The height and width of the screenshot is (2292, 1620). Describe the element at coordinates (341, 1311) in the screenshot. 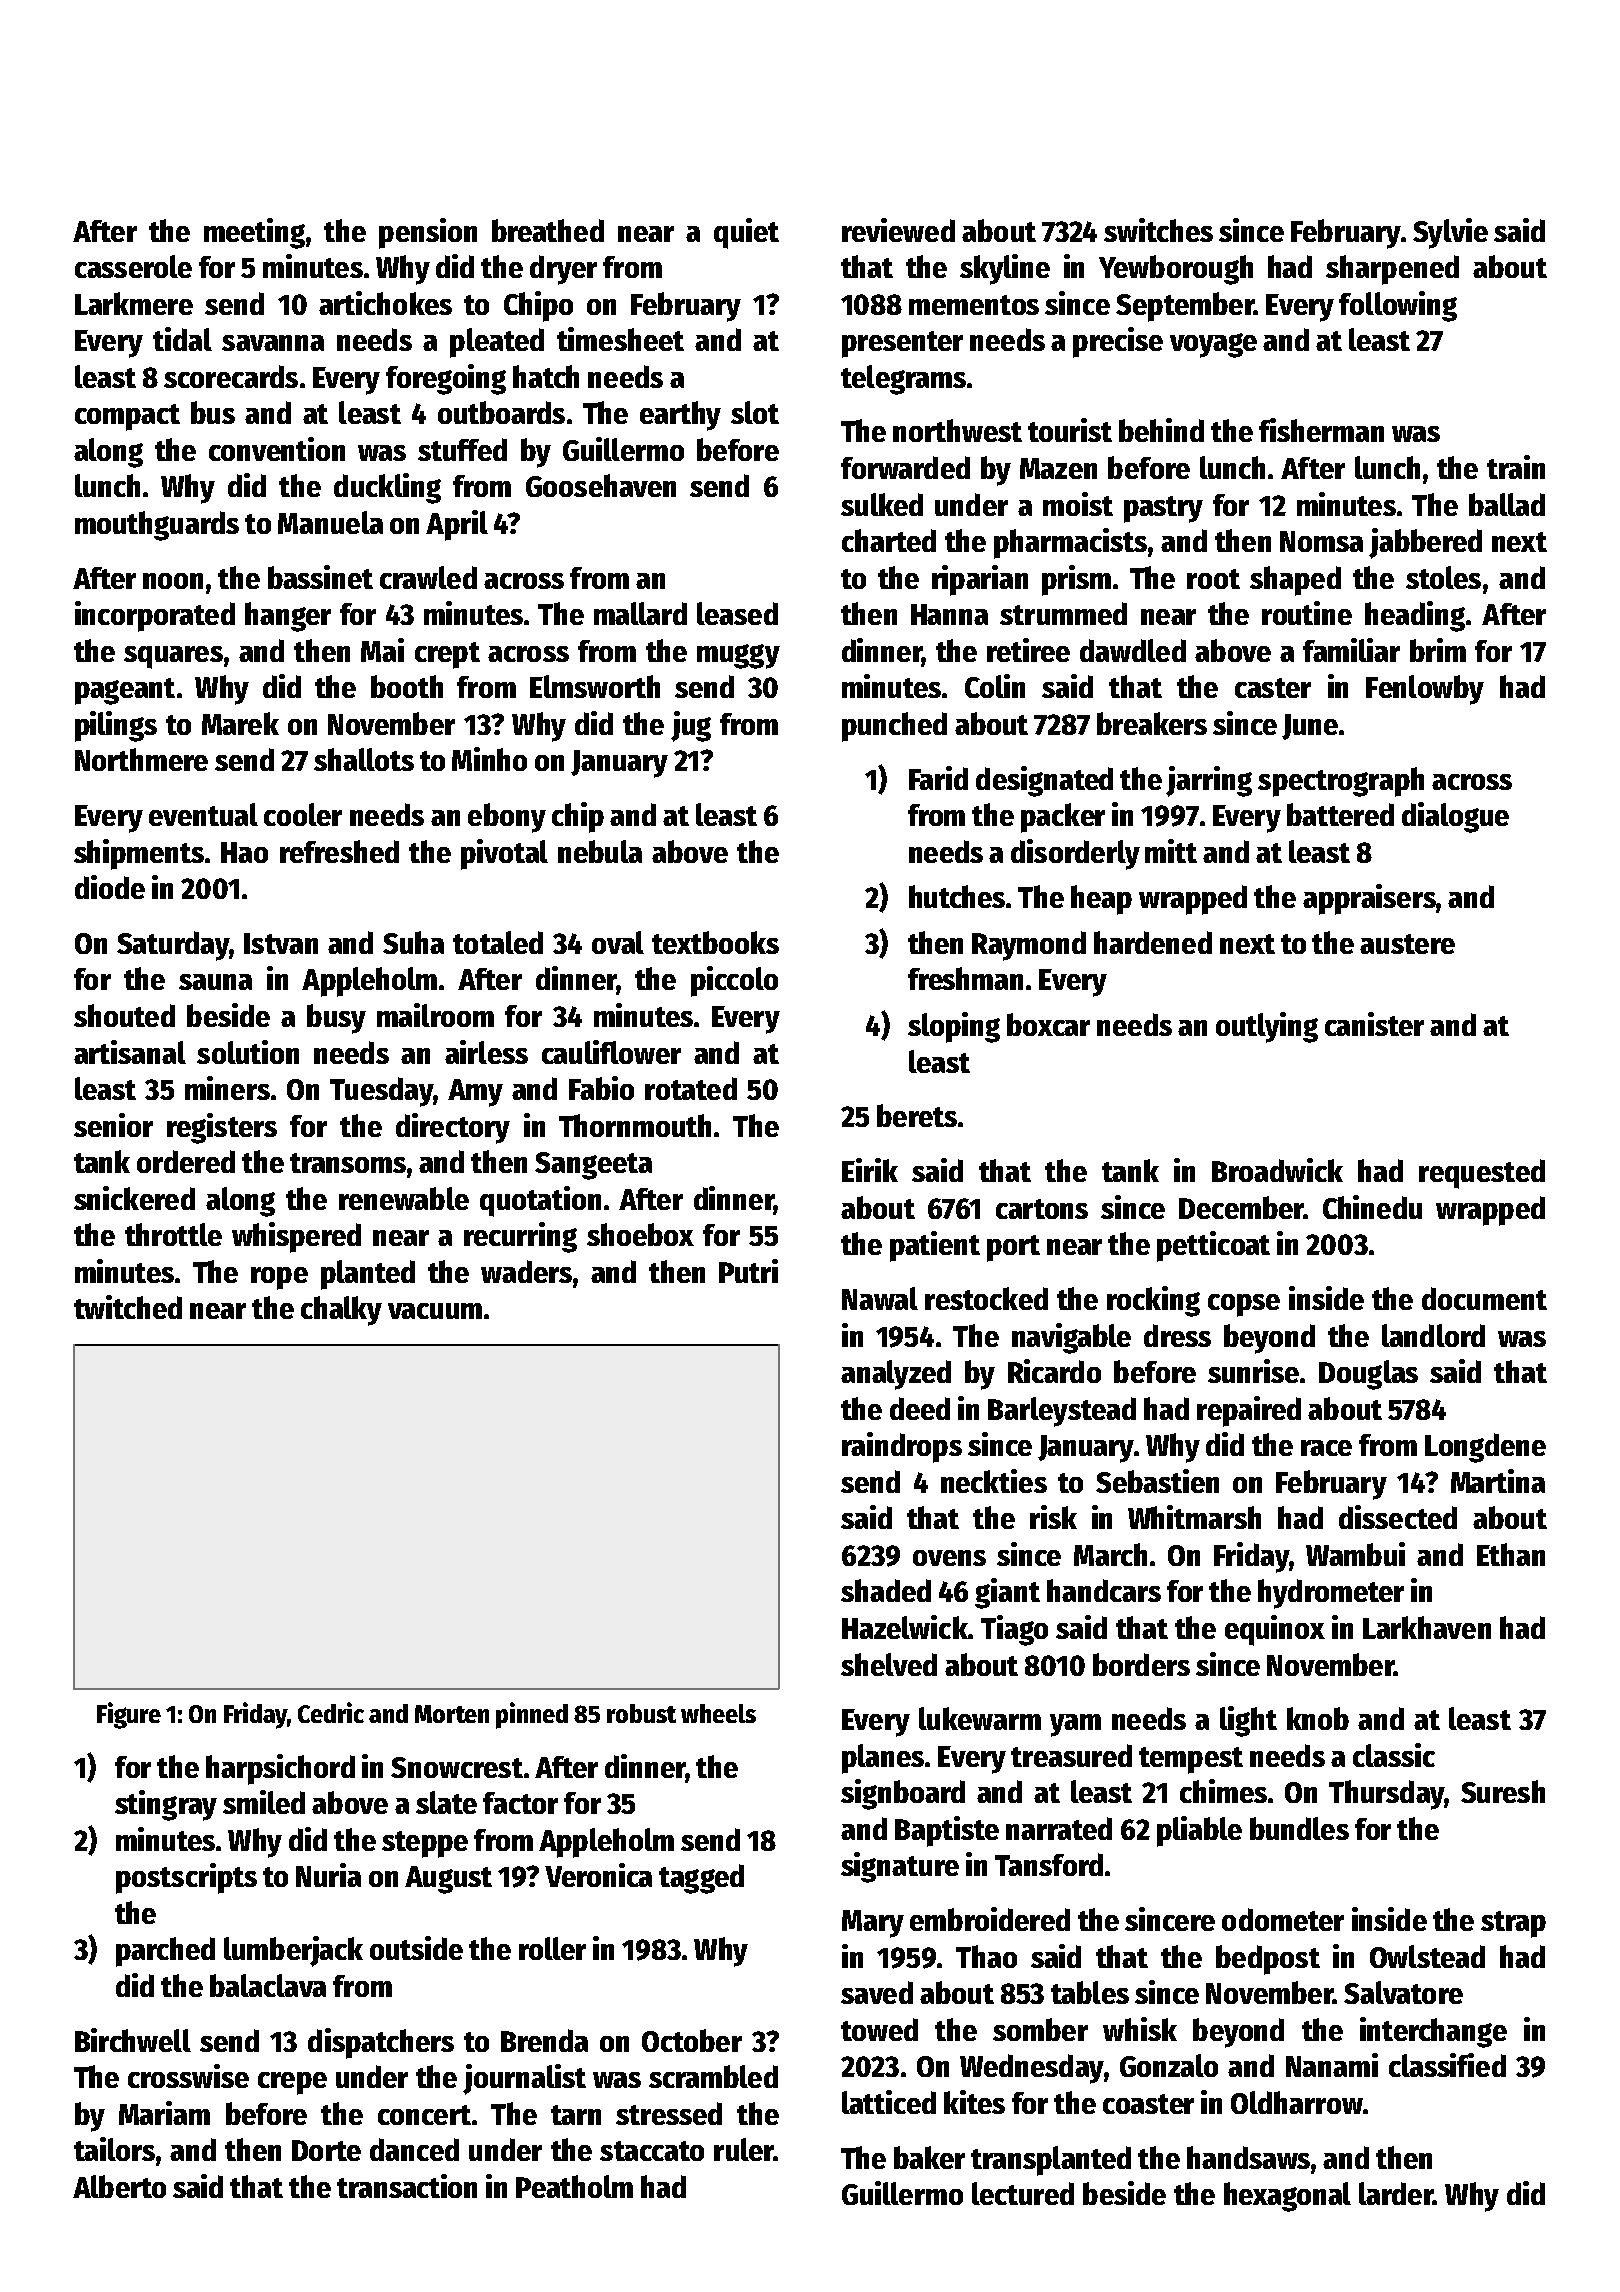

I see `chalky` at that location.
